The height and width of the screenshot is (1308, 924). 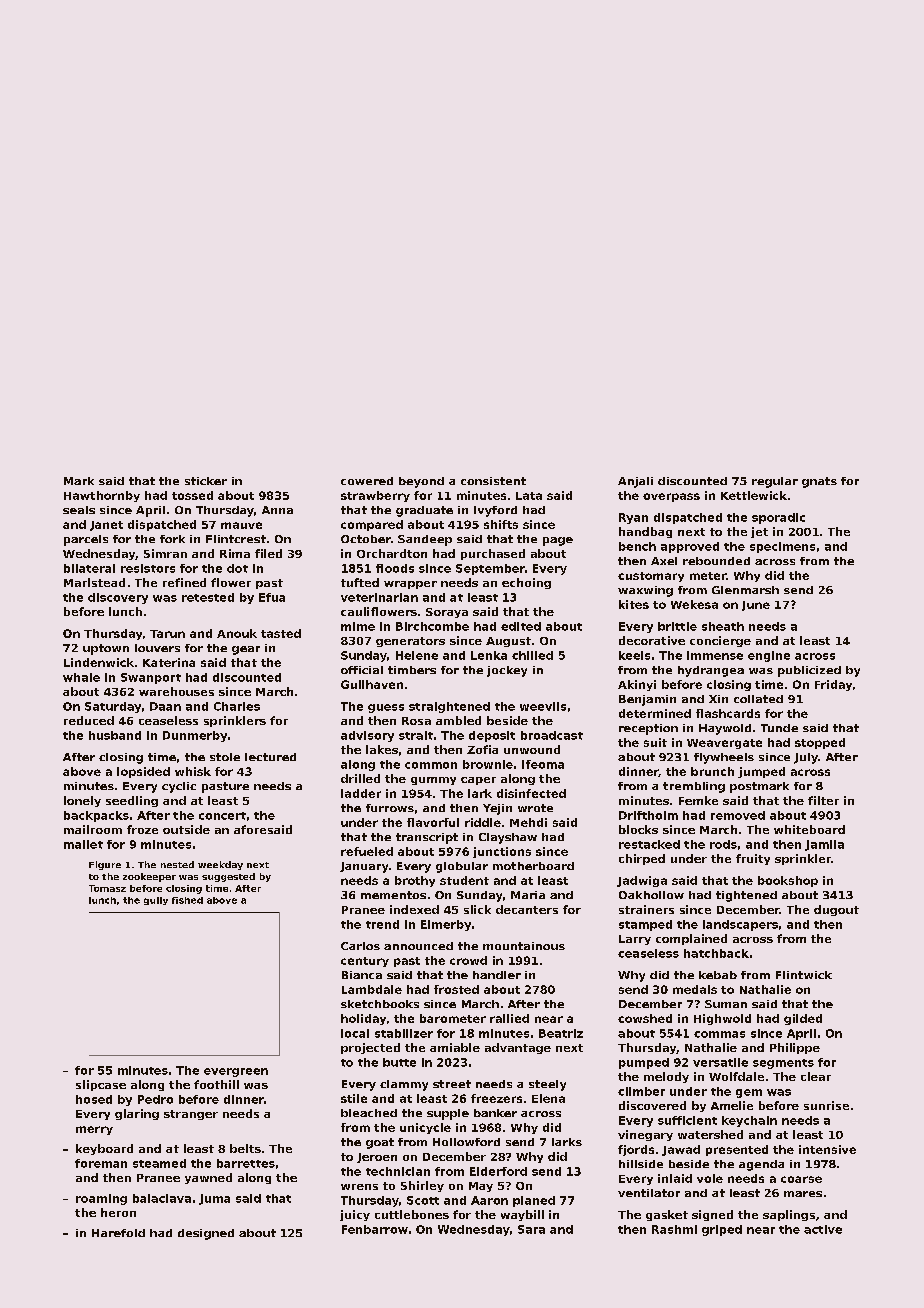 What do you see at coordinates (804, 975) in the screenshot?
I see `Flintwick` at bounding box center [804, 975].
